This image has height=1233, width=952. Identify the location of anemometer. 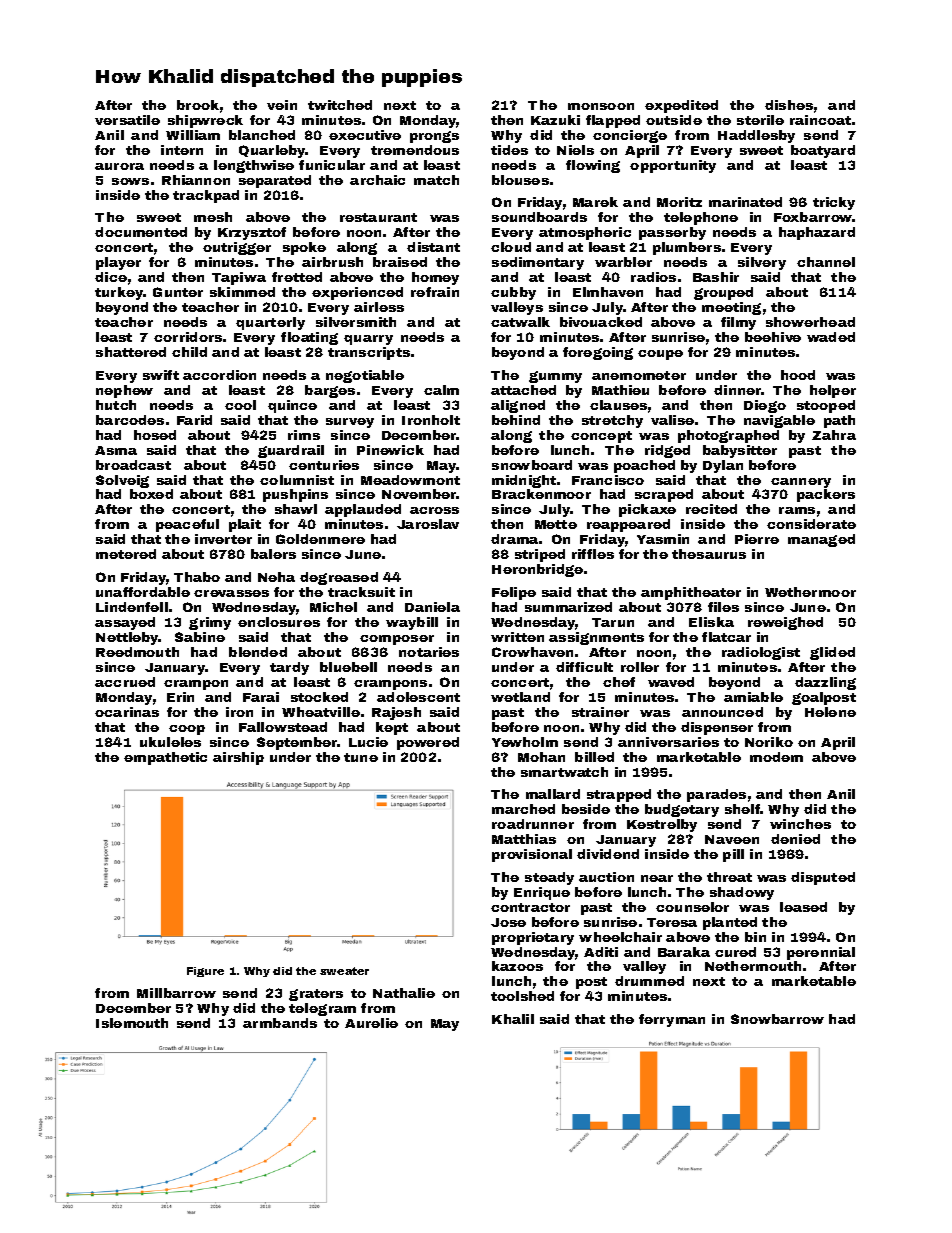
(639, 375).
